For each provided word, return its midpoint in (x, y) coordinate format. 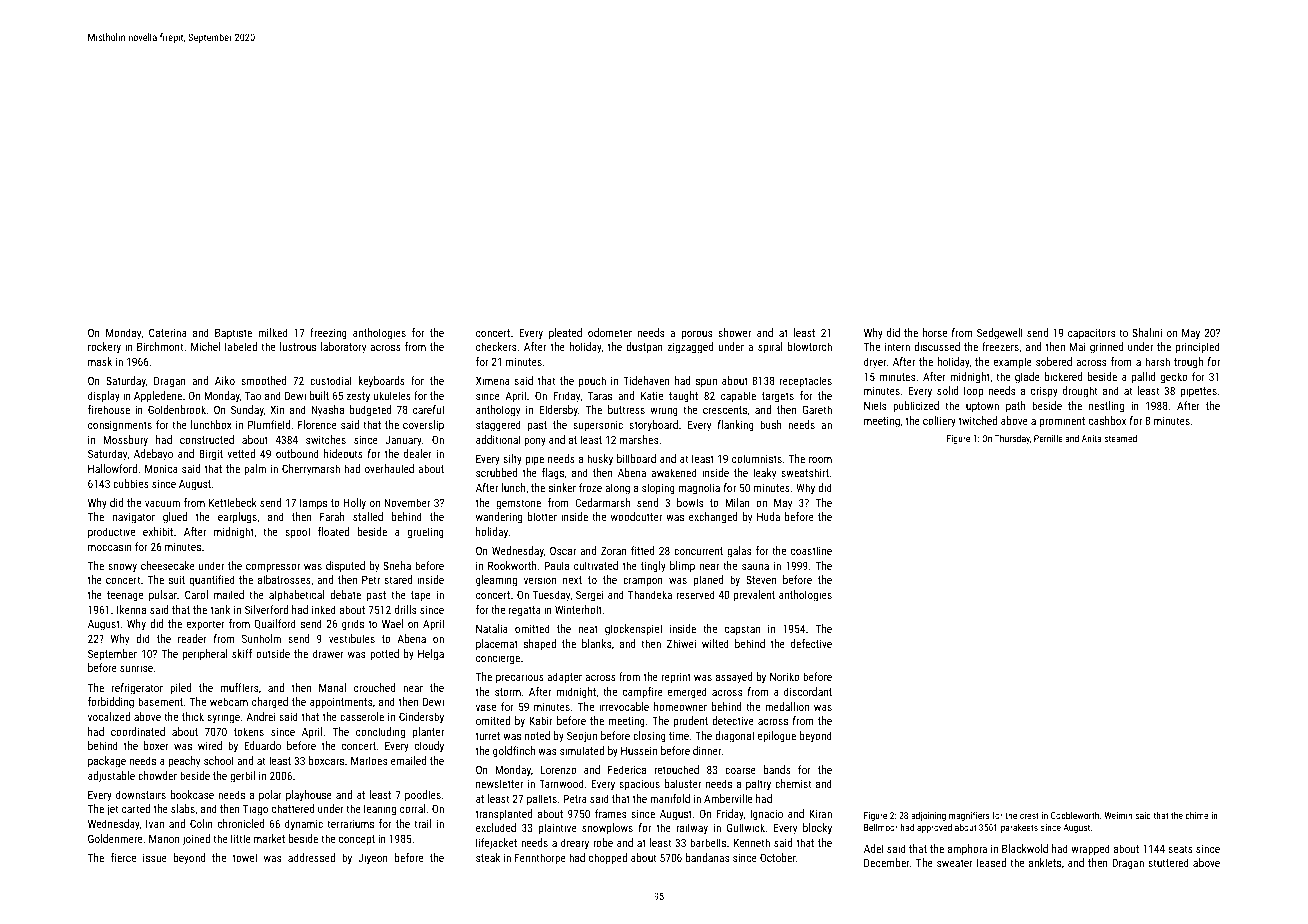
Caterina (168, 332)
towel (245, 857)
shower (734, 332)
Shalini (1147, 332)
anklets (1045, 862)
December (887, 862)
